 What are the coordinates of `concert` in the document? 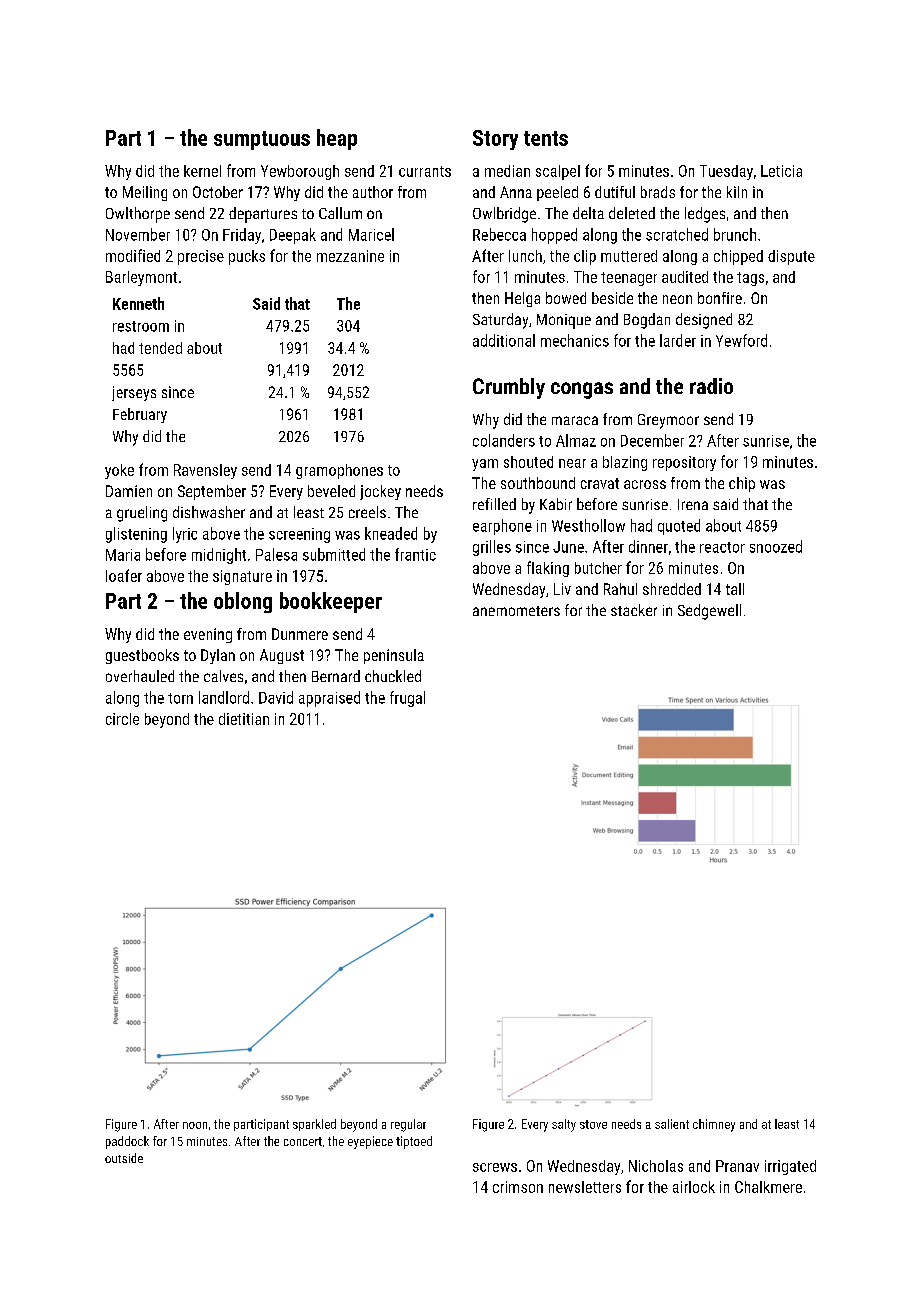 It's located at (303, 1141).
